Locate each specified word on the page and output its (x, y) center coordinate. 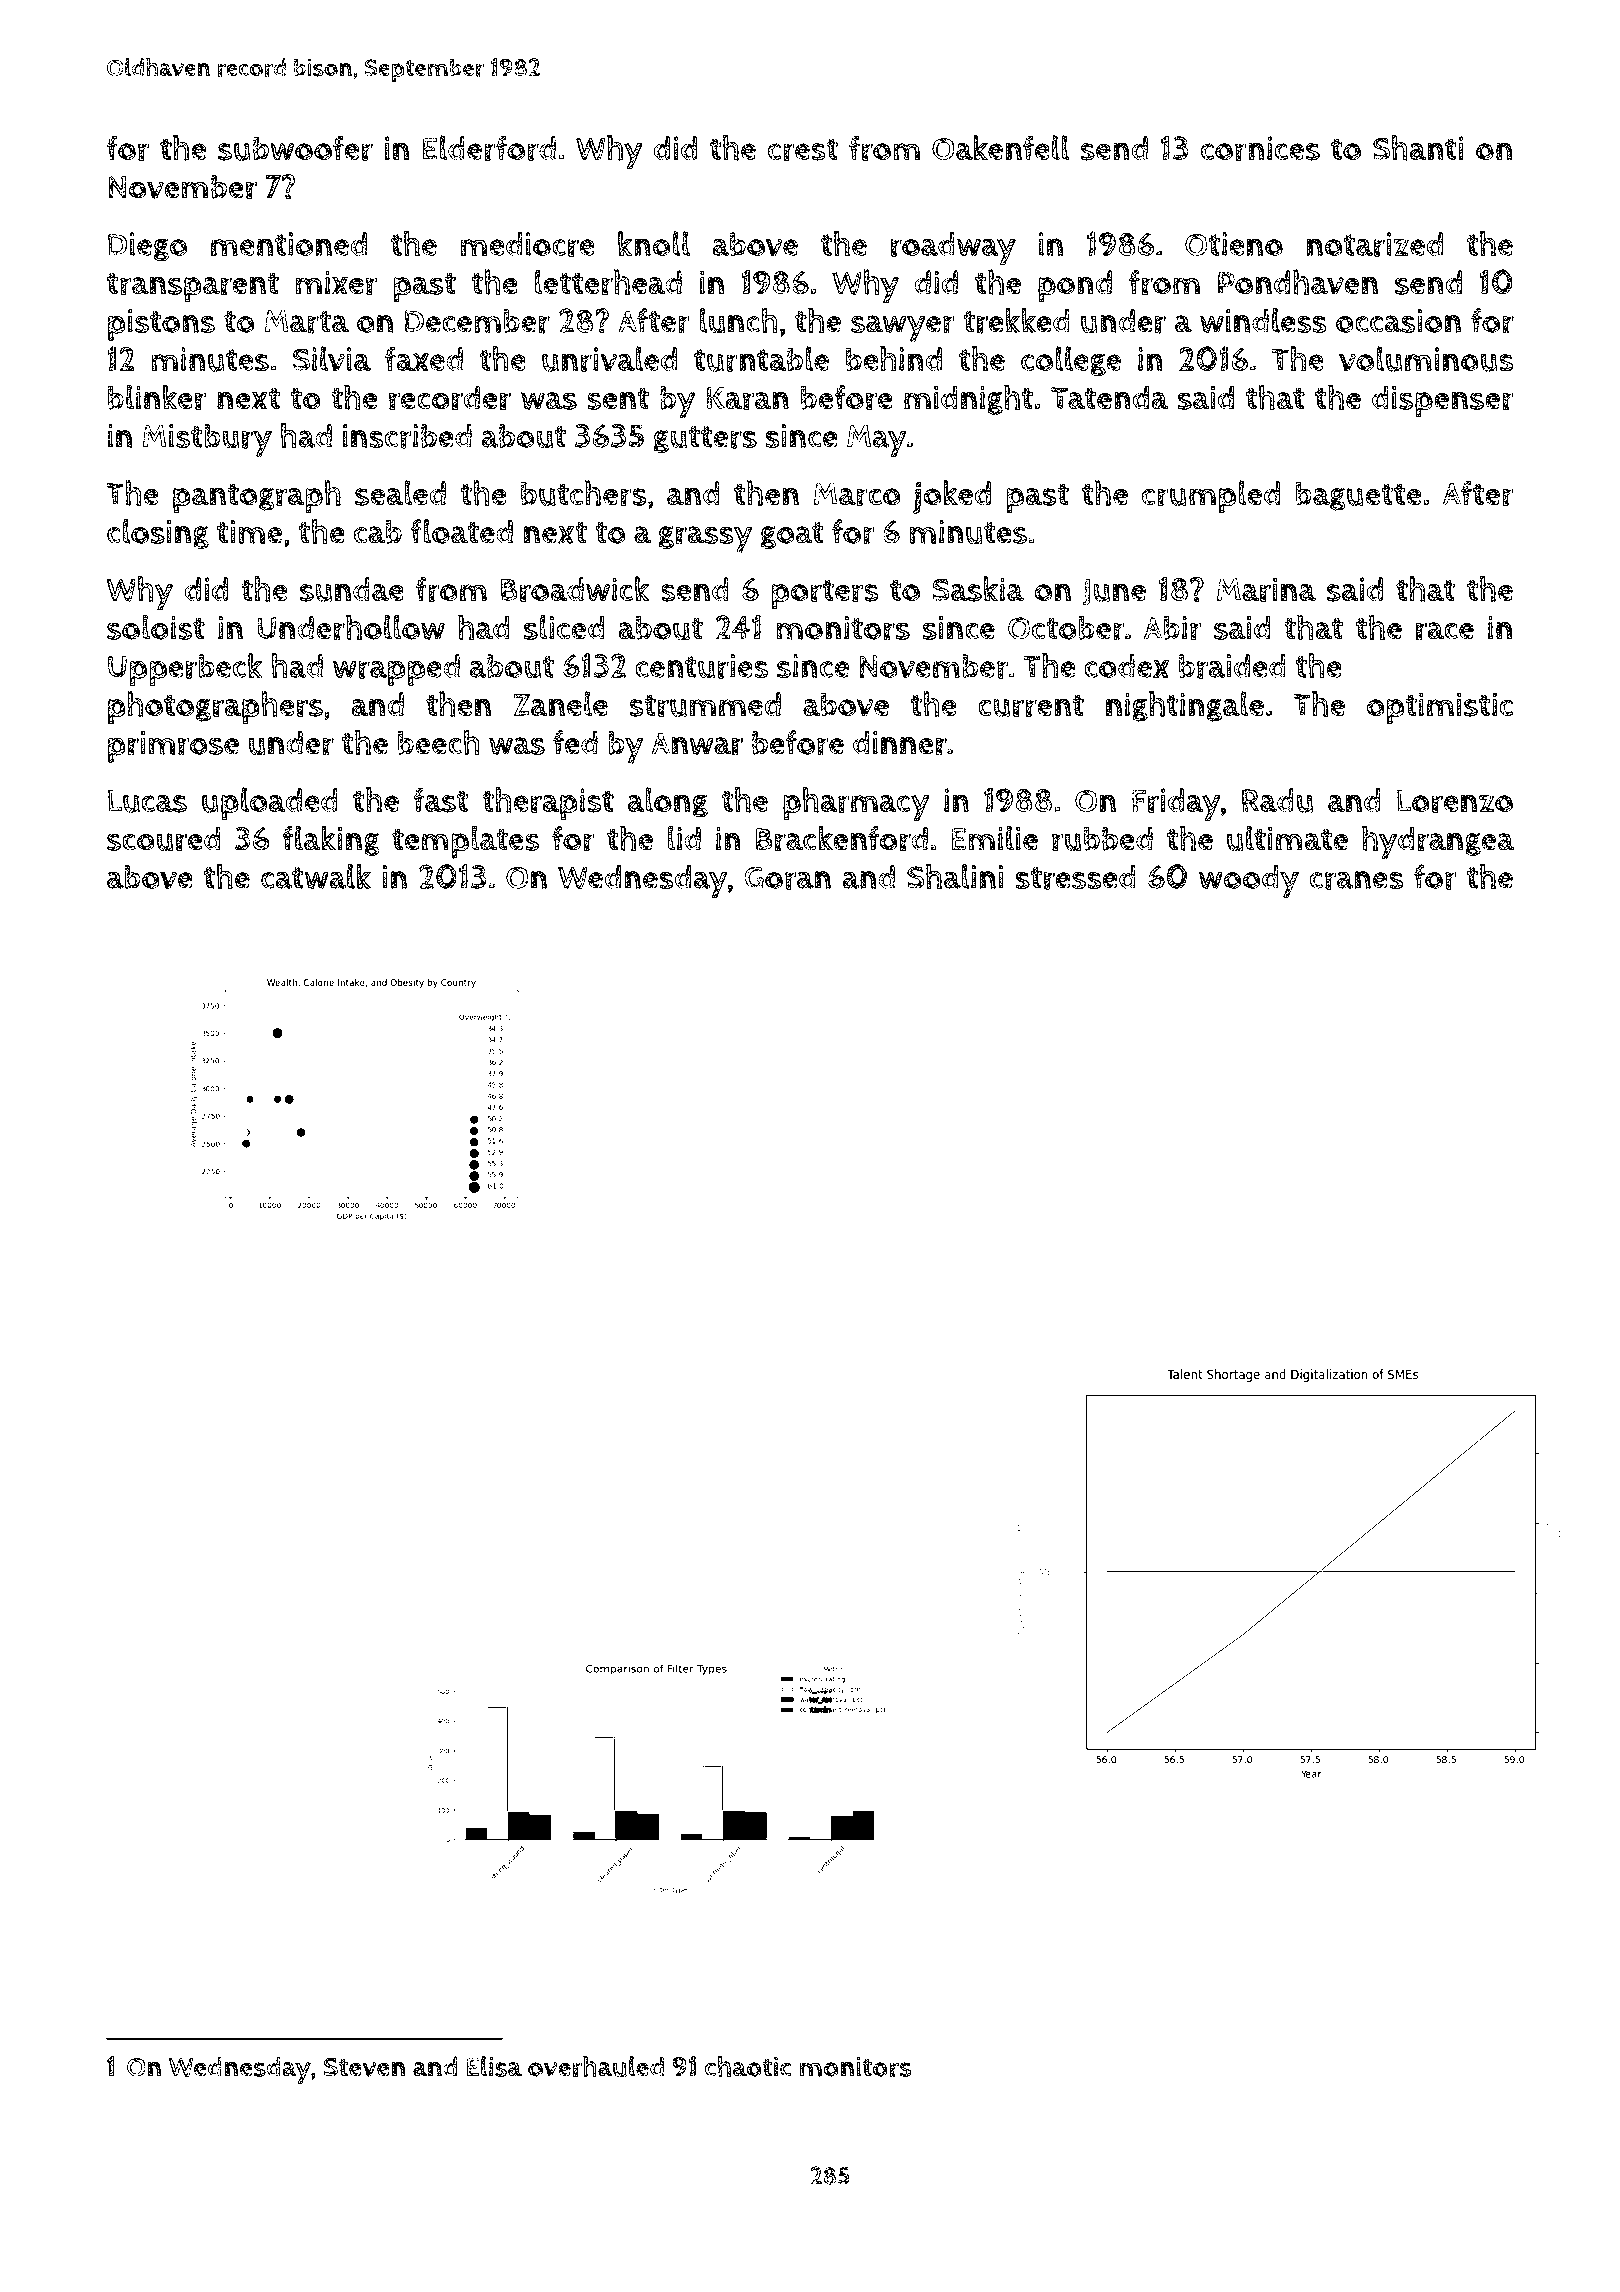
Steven (364, 2067)
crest (803, 149)
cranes (1356, 880)
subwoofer (295, 148)
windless (1263, 320)
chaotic (748, 2066)
